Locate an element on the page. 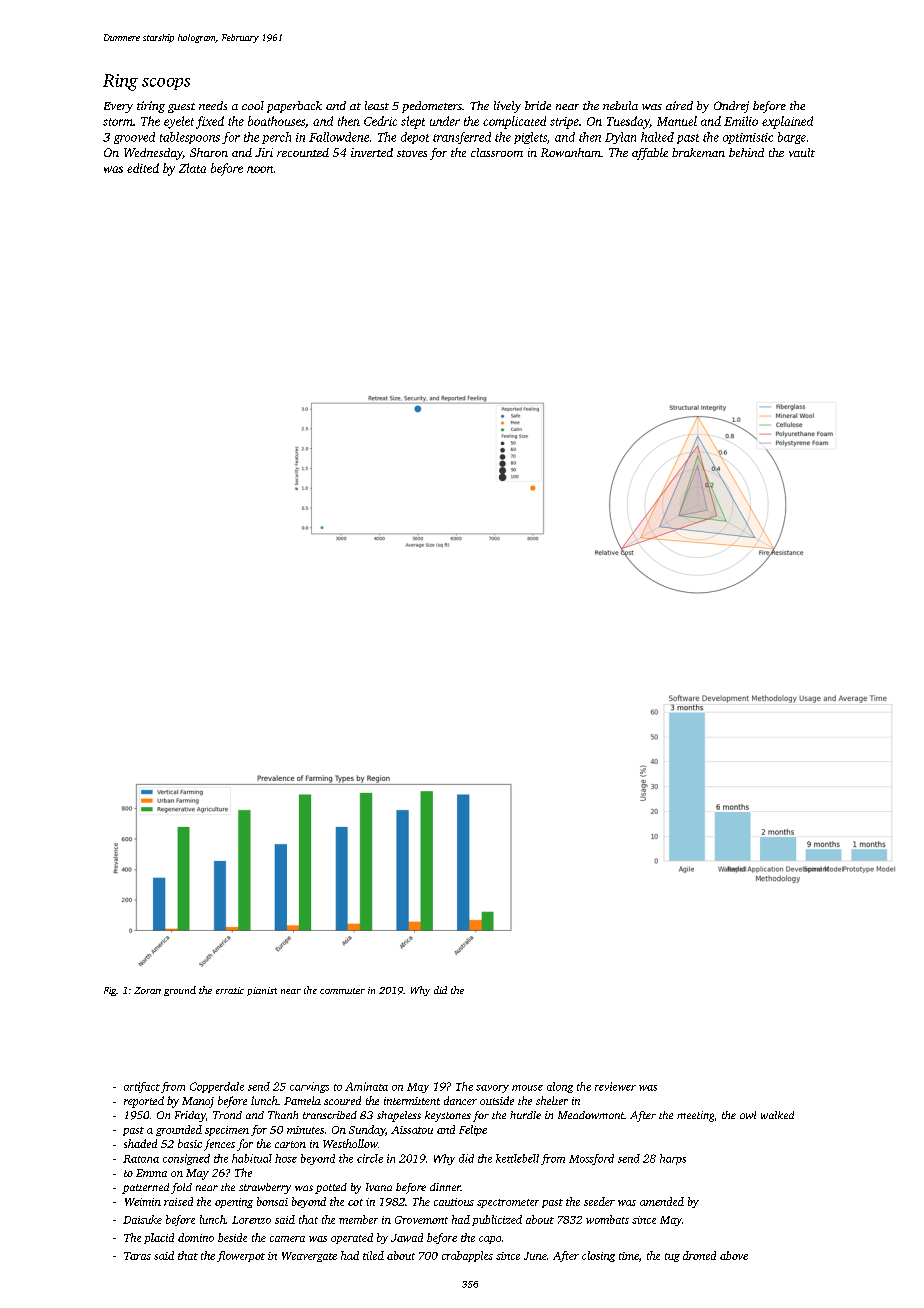 This document has height=1308, width=924. along is located at coordinates (560, 1087).
